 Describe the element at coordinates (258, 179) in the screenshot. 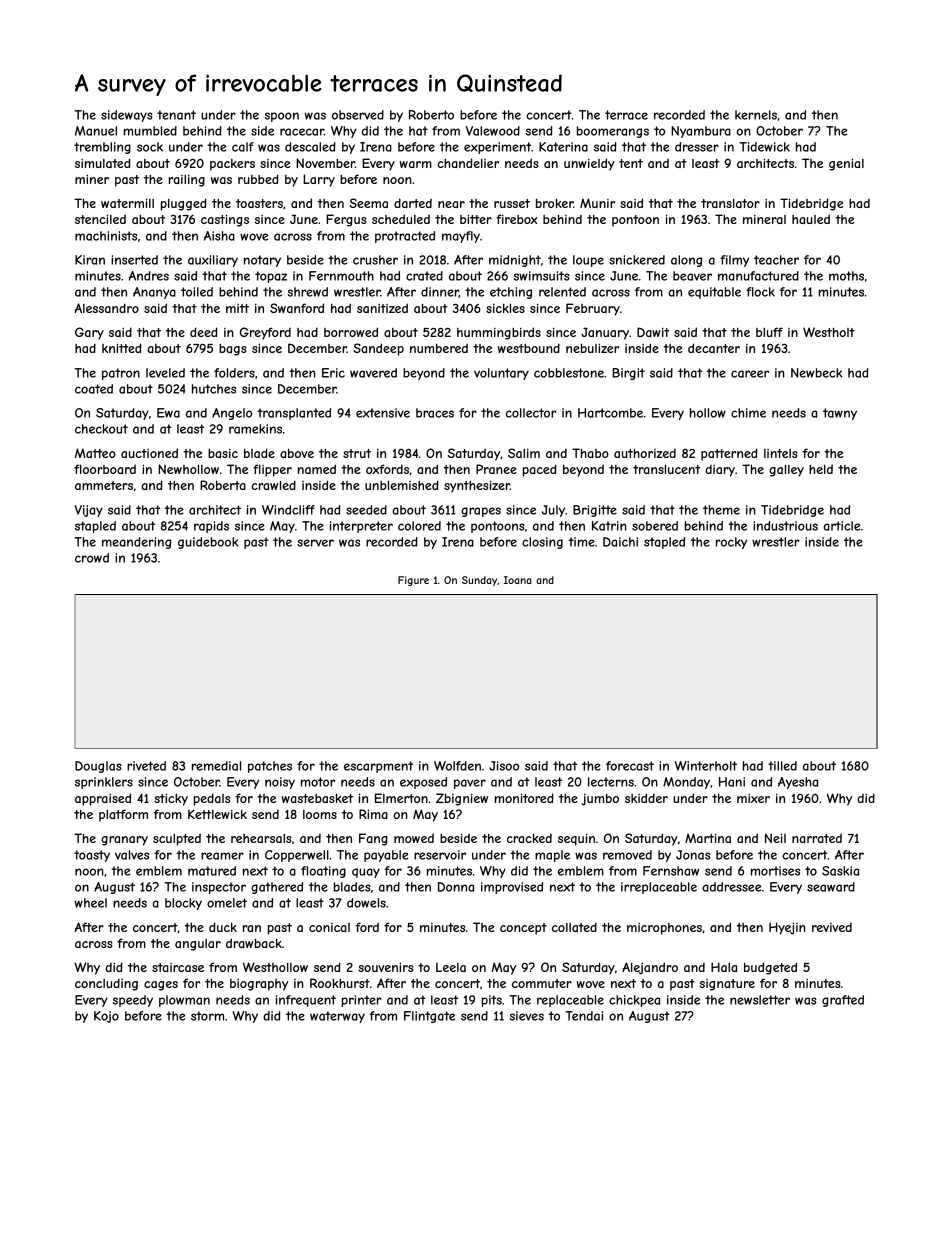

I see `rubbed` at that location.
